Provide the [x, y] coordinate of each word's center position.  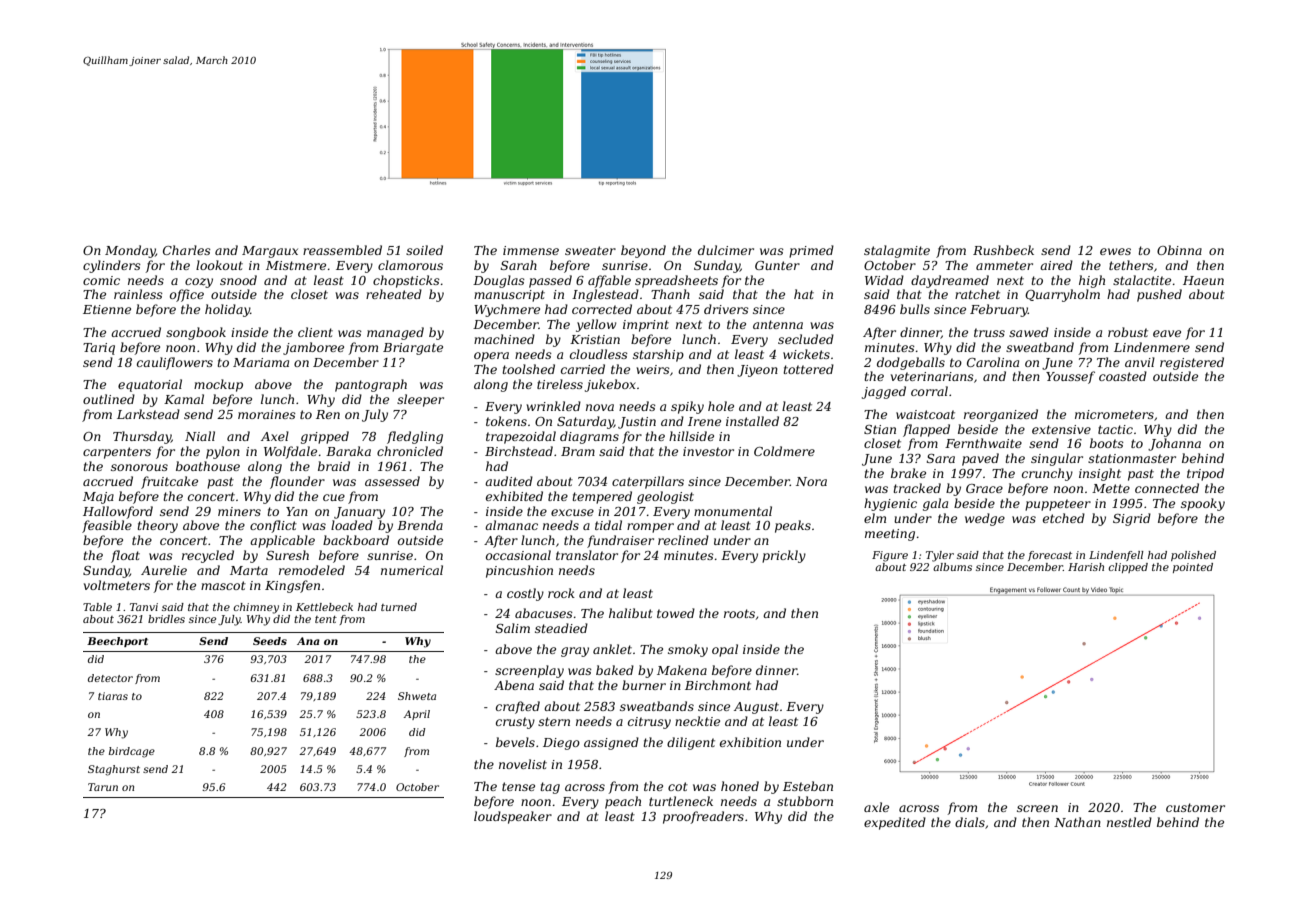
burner [644, 685]
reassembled [342, 250]
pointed [1193, 568]
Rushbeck [1003, 250]
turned [399, 607]
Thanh [670, 294]
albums [952, 567]
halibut [631, 613]
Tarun [103, 787]
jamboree [313, 348]
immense [531, 250]
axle [876, 807]
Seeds [270, 641]
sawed [1029, 332]
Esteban [808, 786]
